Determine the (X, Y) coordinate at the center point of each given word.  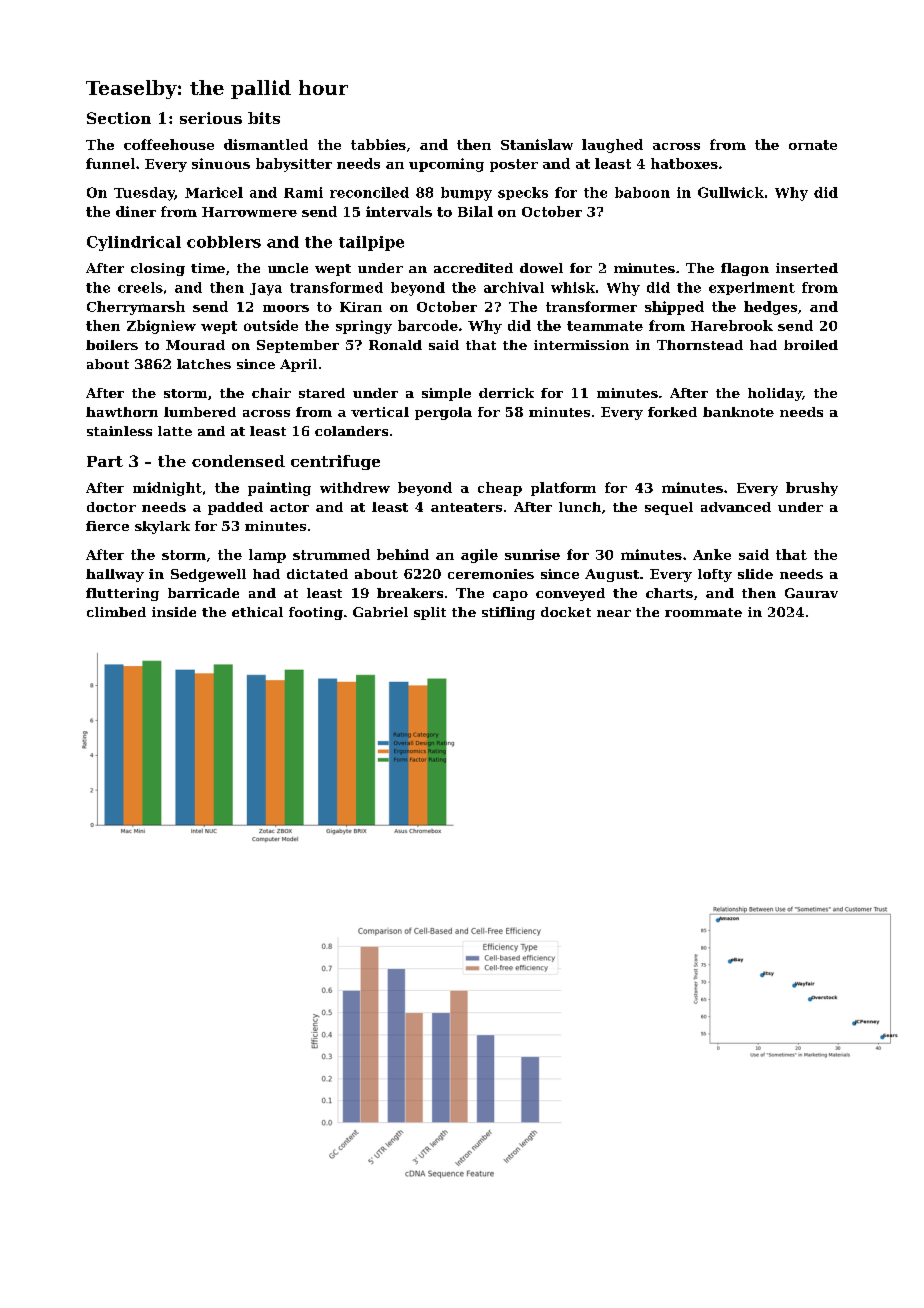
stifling (508, 613)
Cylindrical (134, 243)
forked (672, 412)
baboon (642, 192)
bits (264, 118)
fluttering (122, 594)
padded (235, 508)
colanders (351, 431)
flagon (745, 269)
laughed (612, 146)
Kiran (361, 307)
